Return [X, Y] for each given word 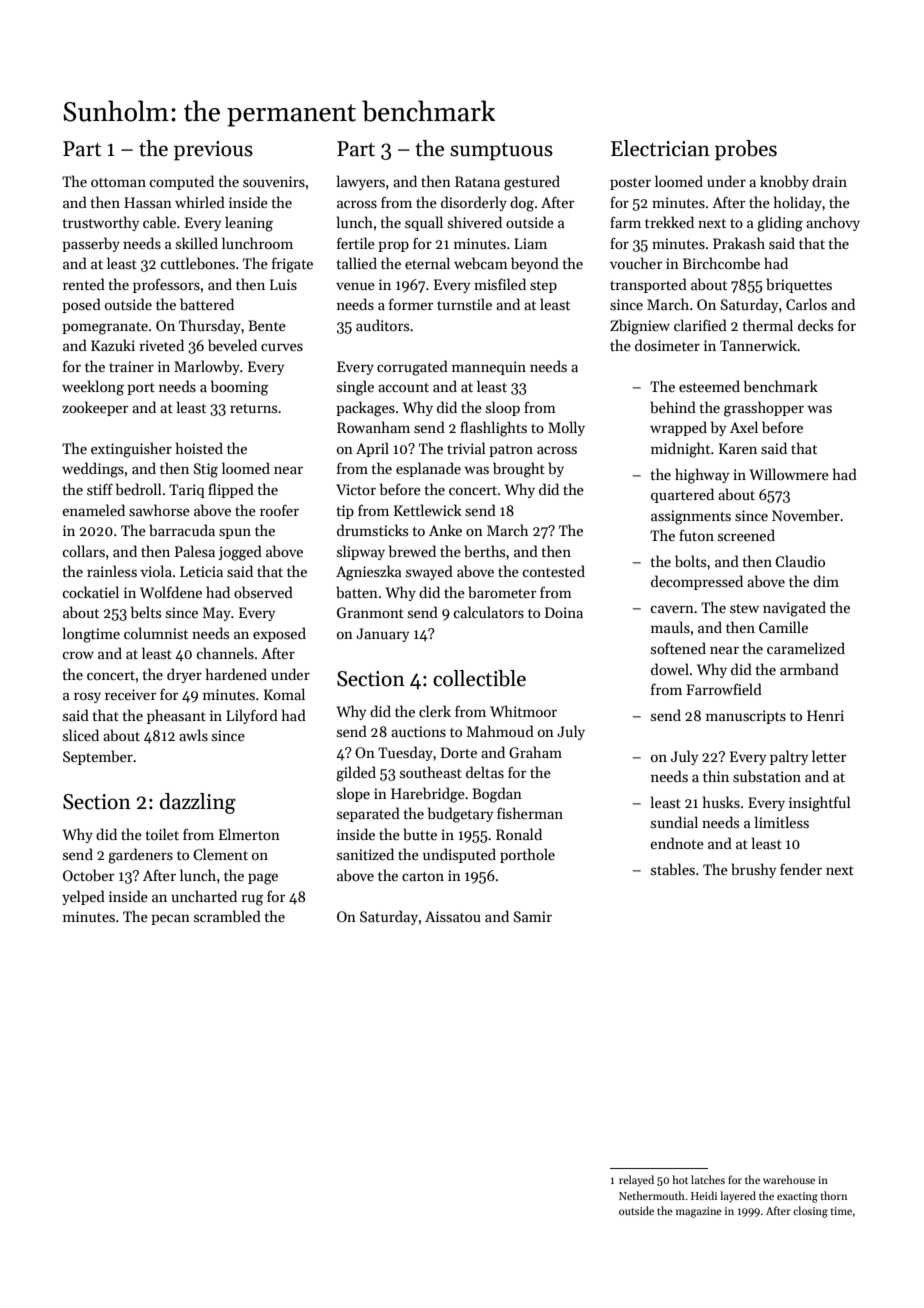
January [382, 635]
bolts [690, 561]
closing [810, 1212]
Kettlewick [428, 510]
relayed [636, 1181]
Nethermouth [652, 1195]
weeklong [93, 388]
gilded [356, 774]
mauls [670, 627]
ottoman [118, 182]
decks [815, 325]
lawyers [361, 182]
